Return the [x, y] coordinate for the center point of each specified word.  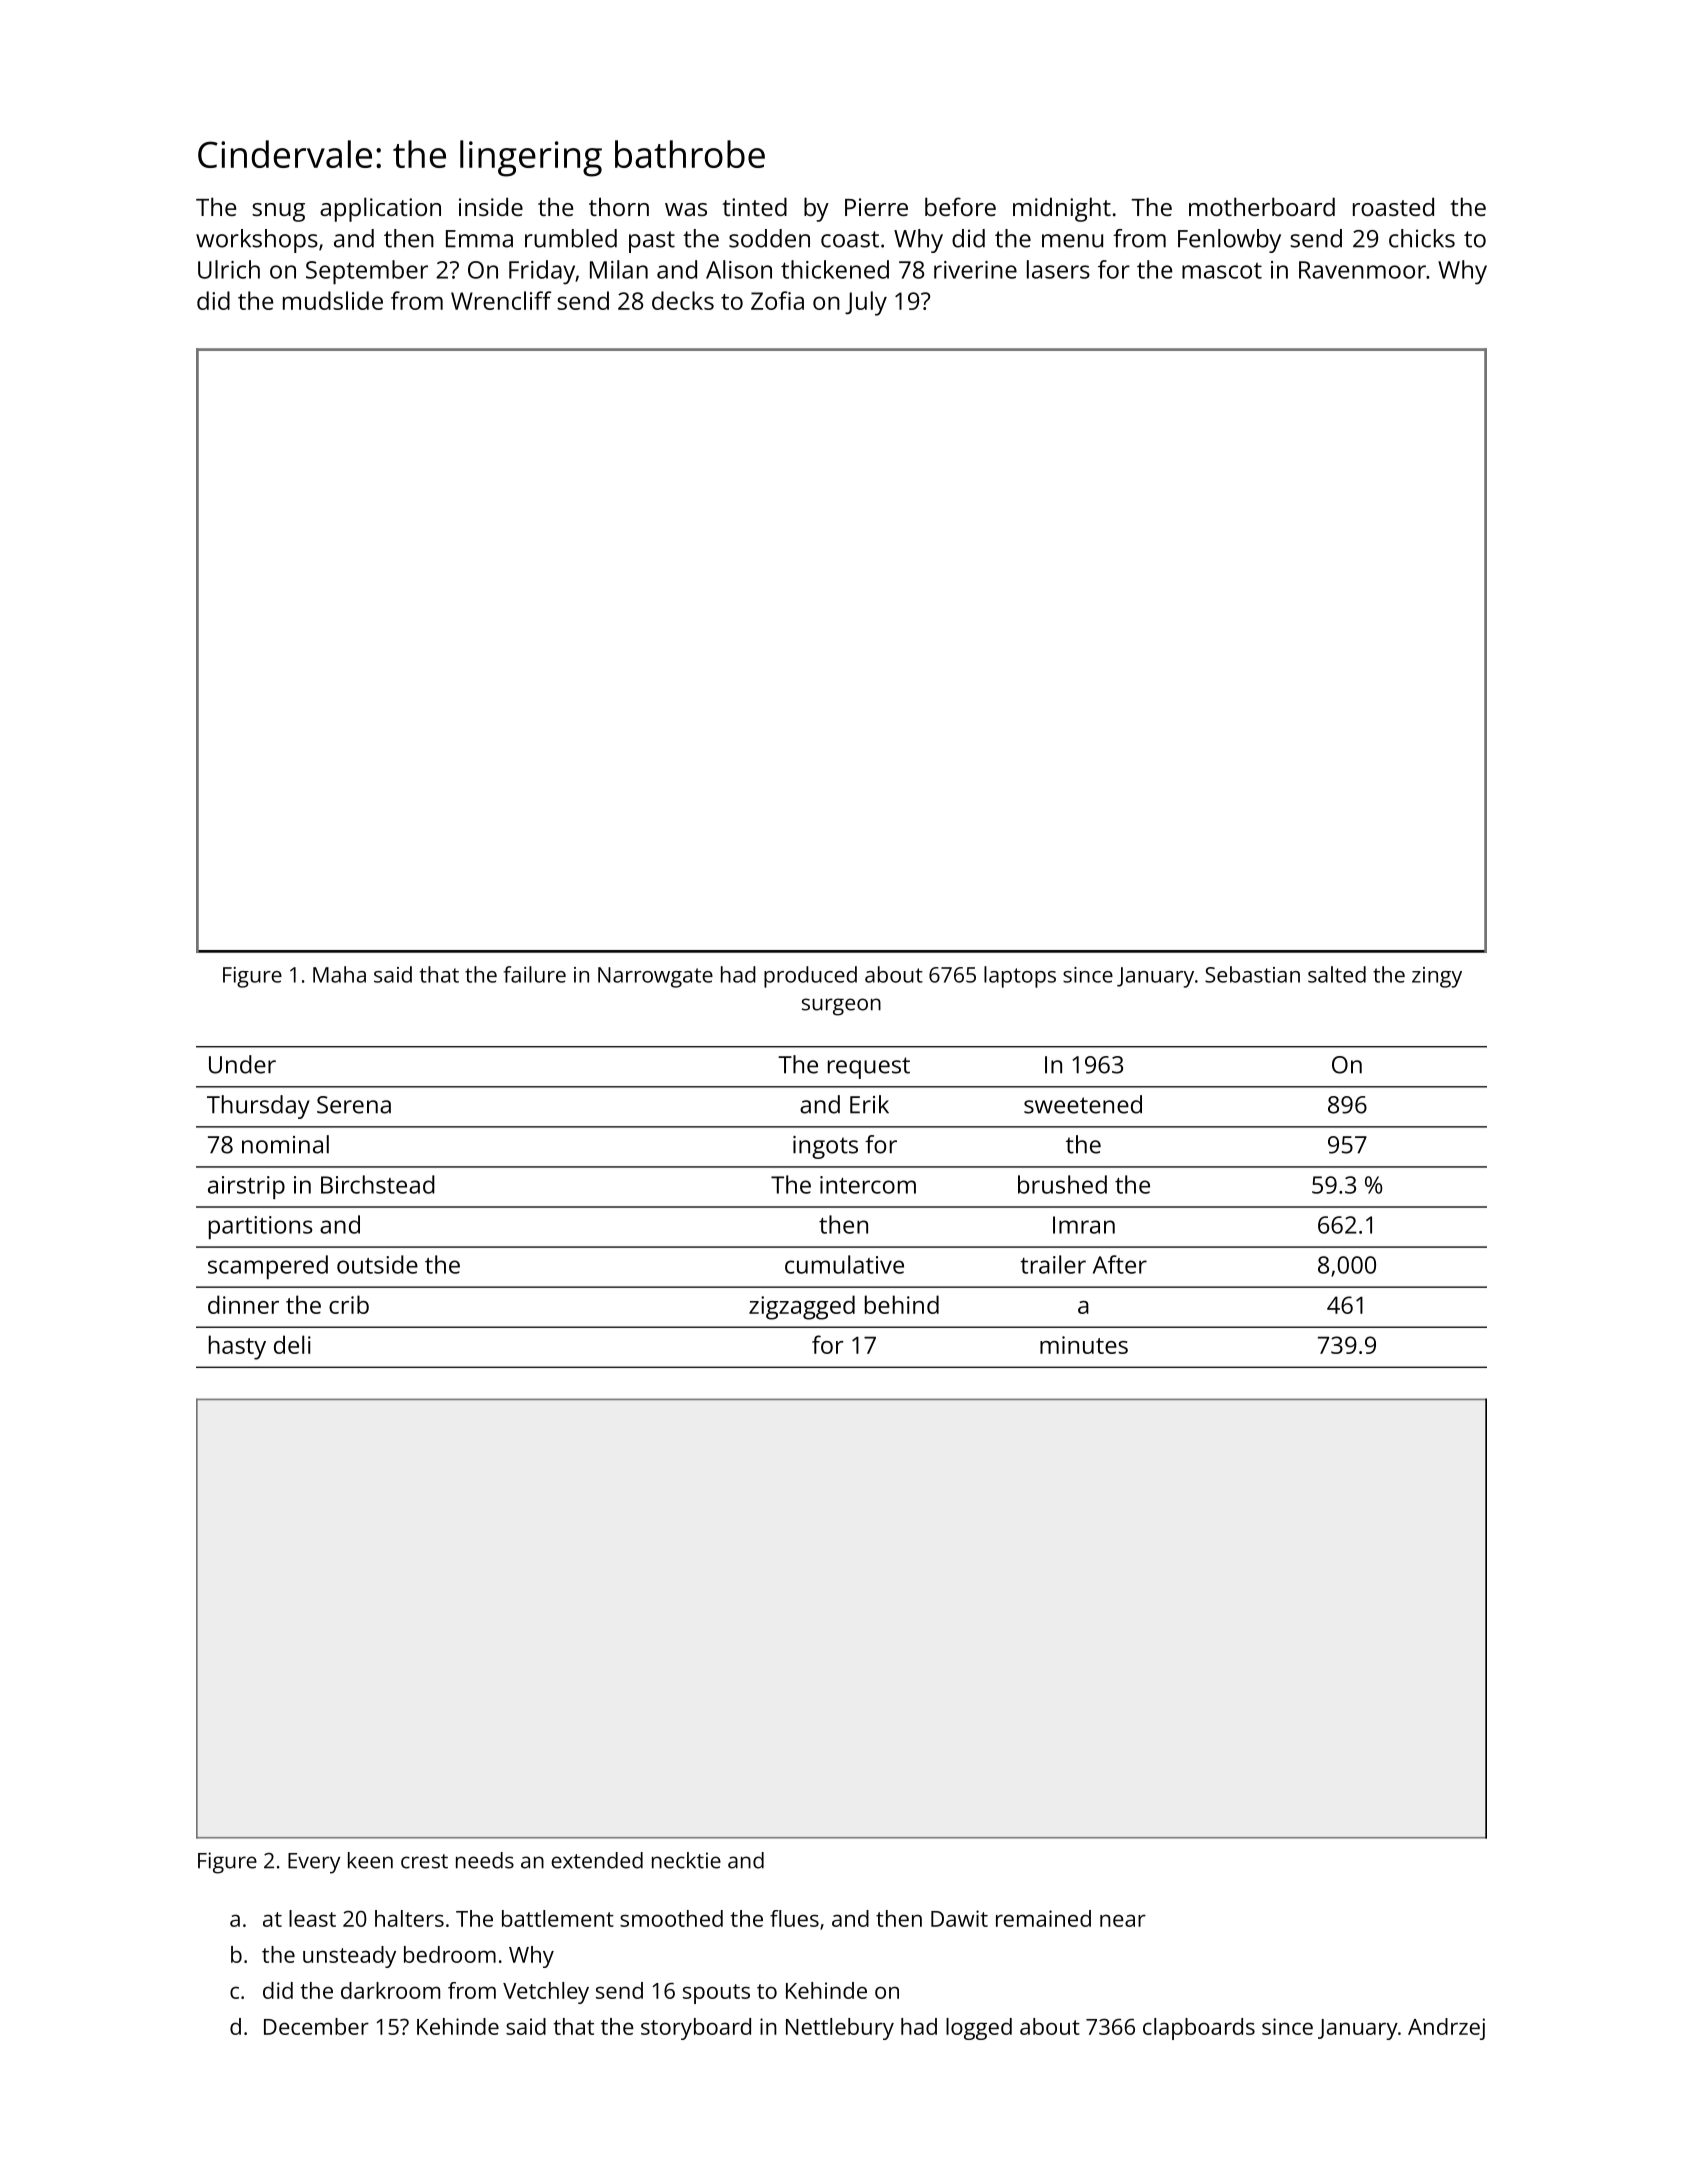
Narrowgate [655, 977]
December [316, 2026]
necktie [686, 1860]
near [1123, 1920]
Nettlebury [840, 2029]
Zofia [777, 300]
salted [1337, 974]
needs [485, 1860]
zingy [1437, 977]
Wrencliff [501, 300]
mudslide [333, 300]
